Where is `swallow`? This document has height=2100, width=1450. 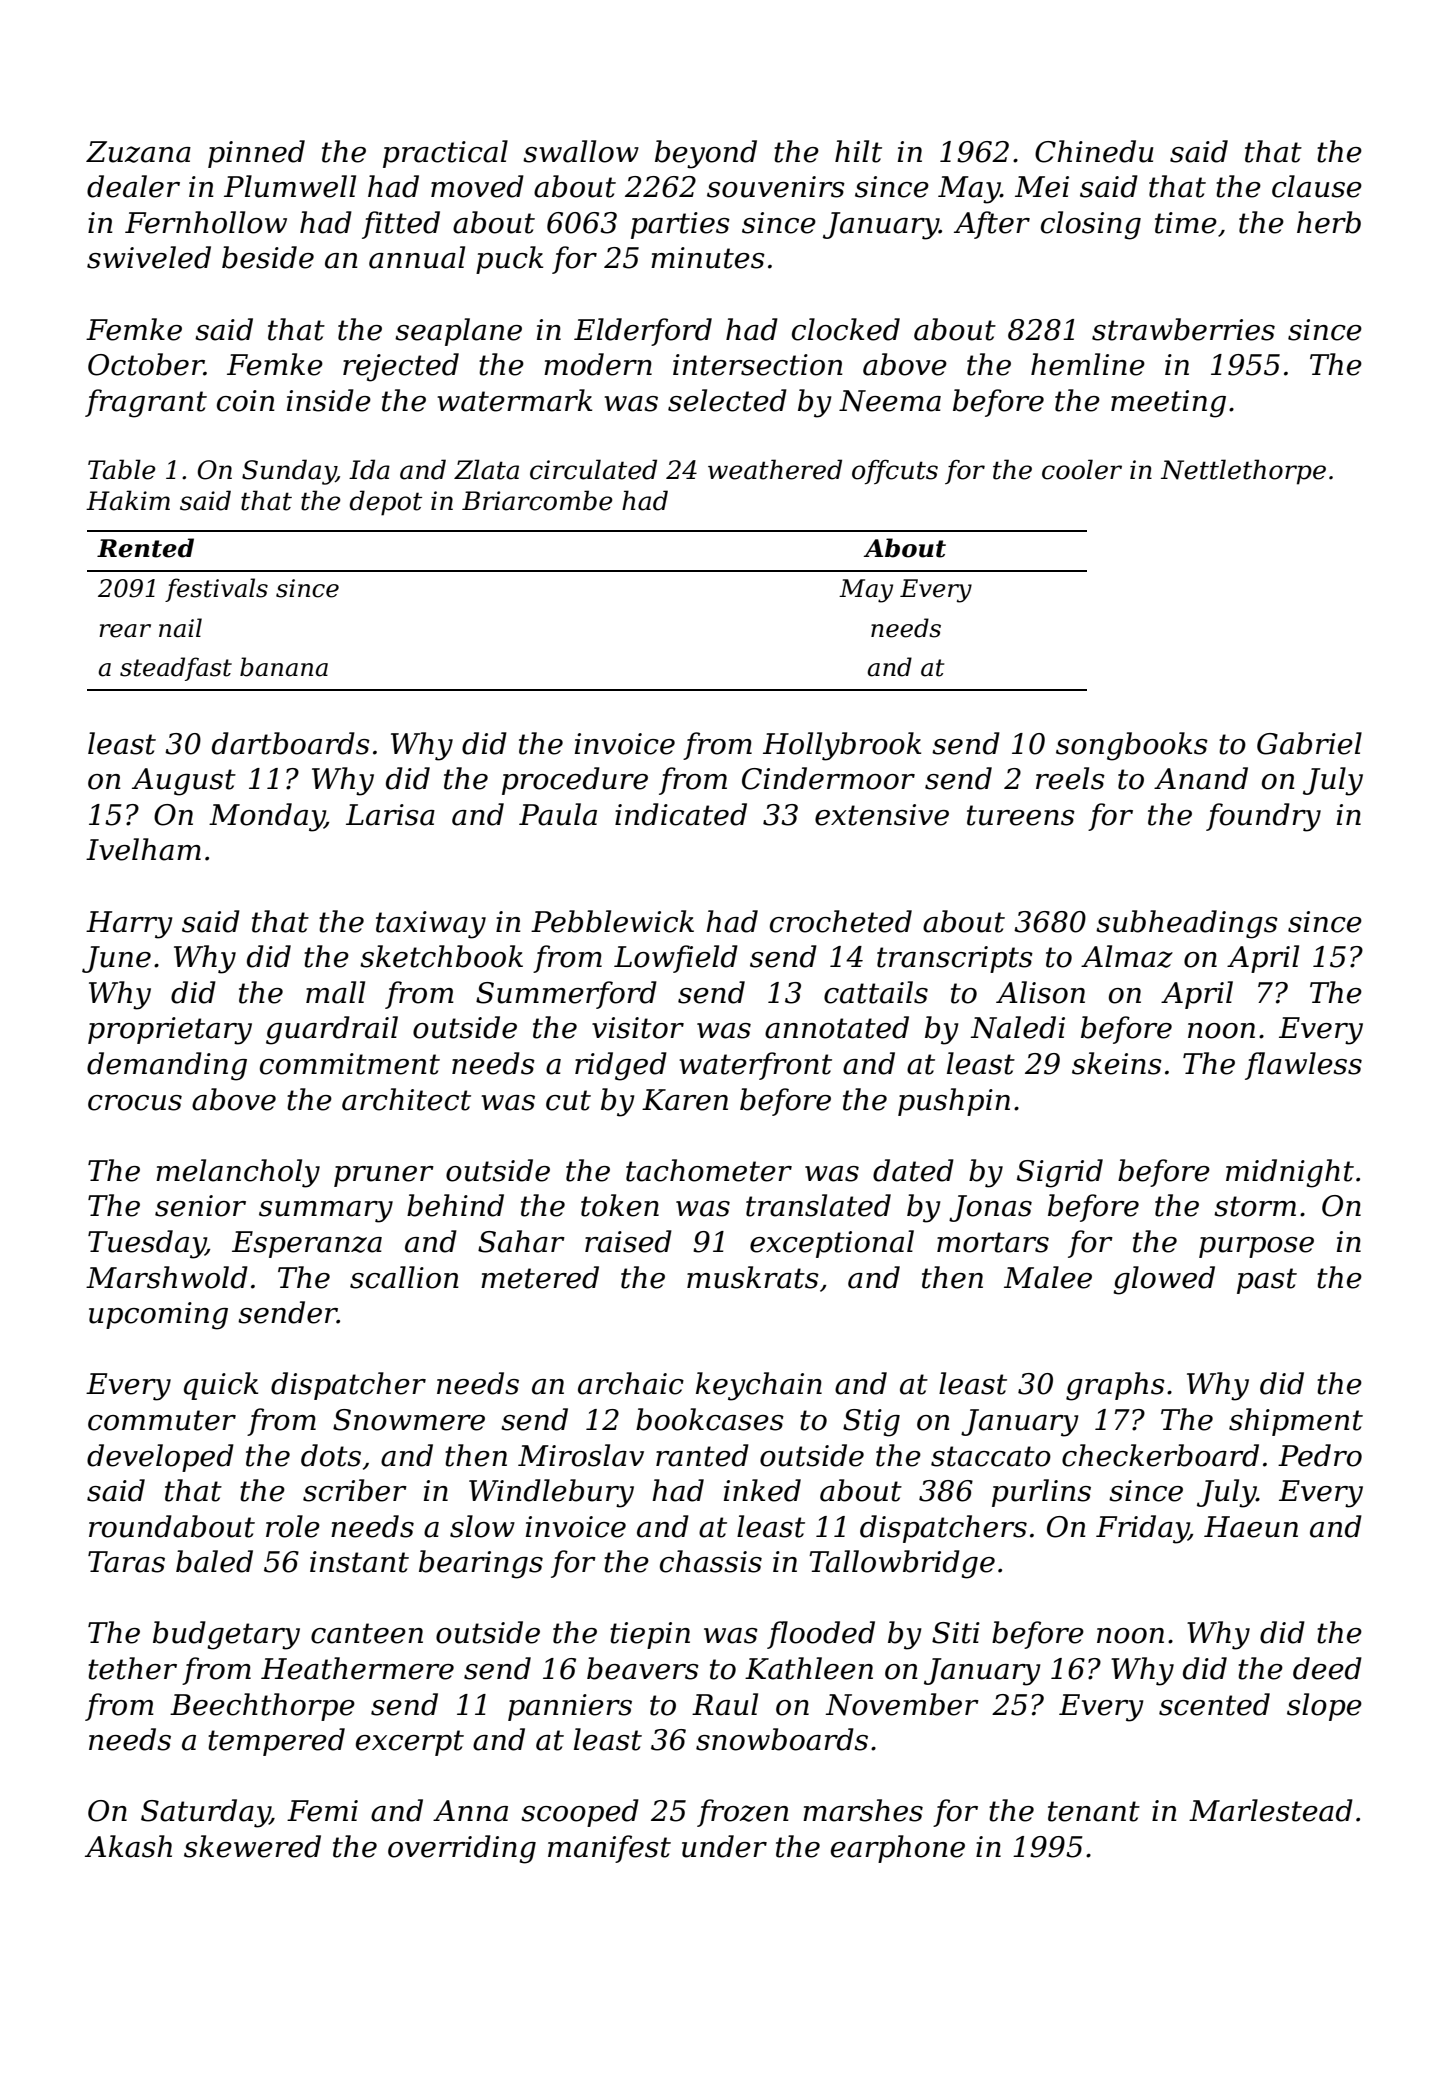
swallow is located at coordinates (581, 151).
